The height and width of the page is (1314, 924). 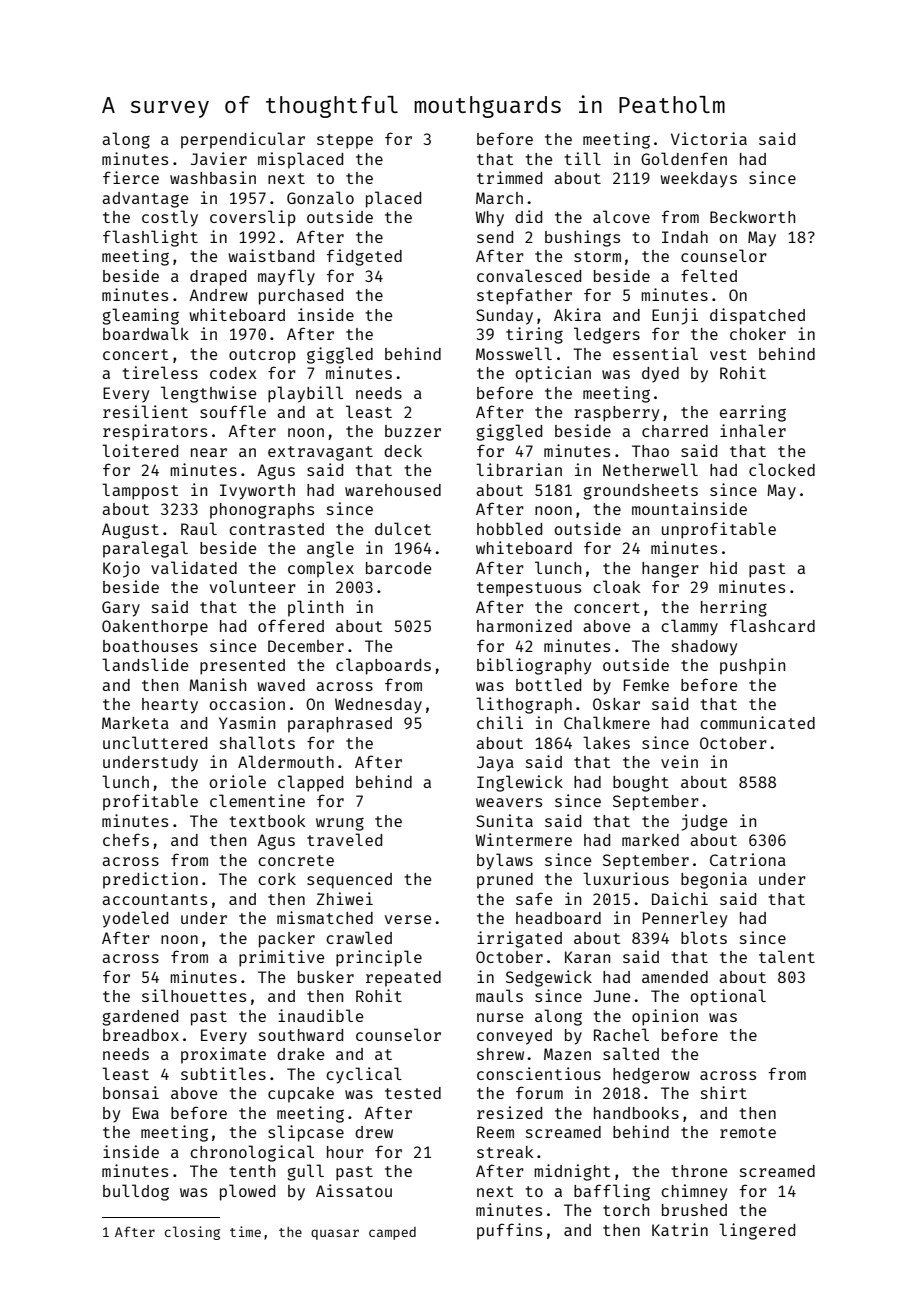 I want to click on optional, so click(x=728, y=997).
